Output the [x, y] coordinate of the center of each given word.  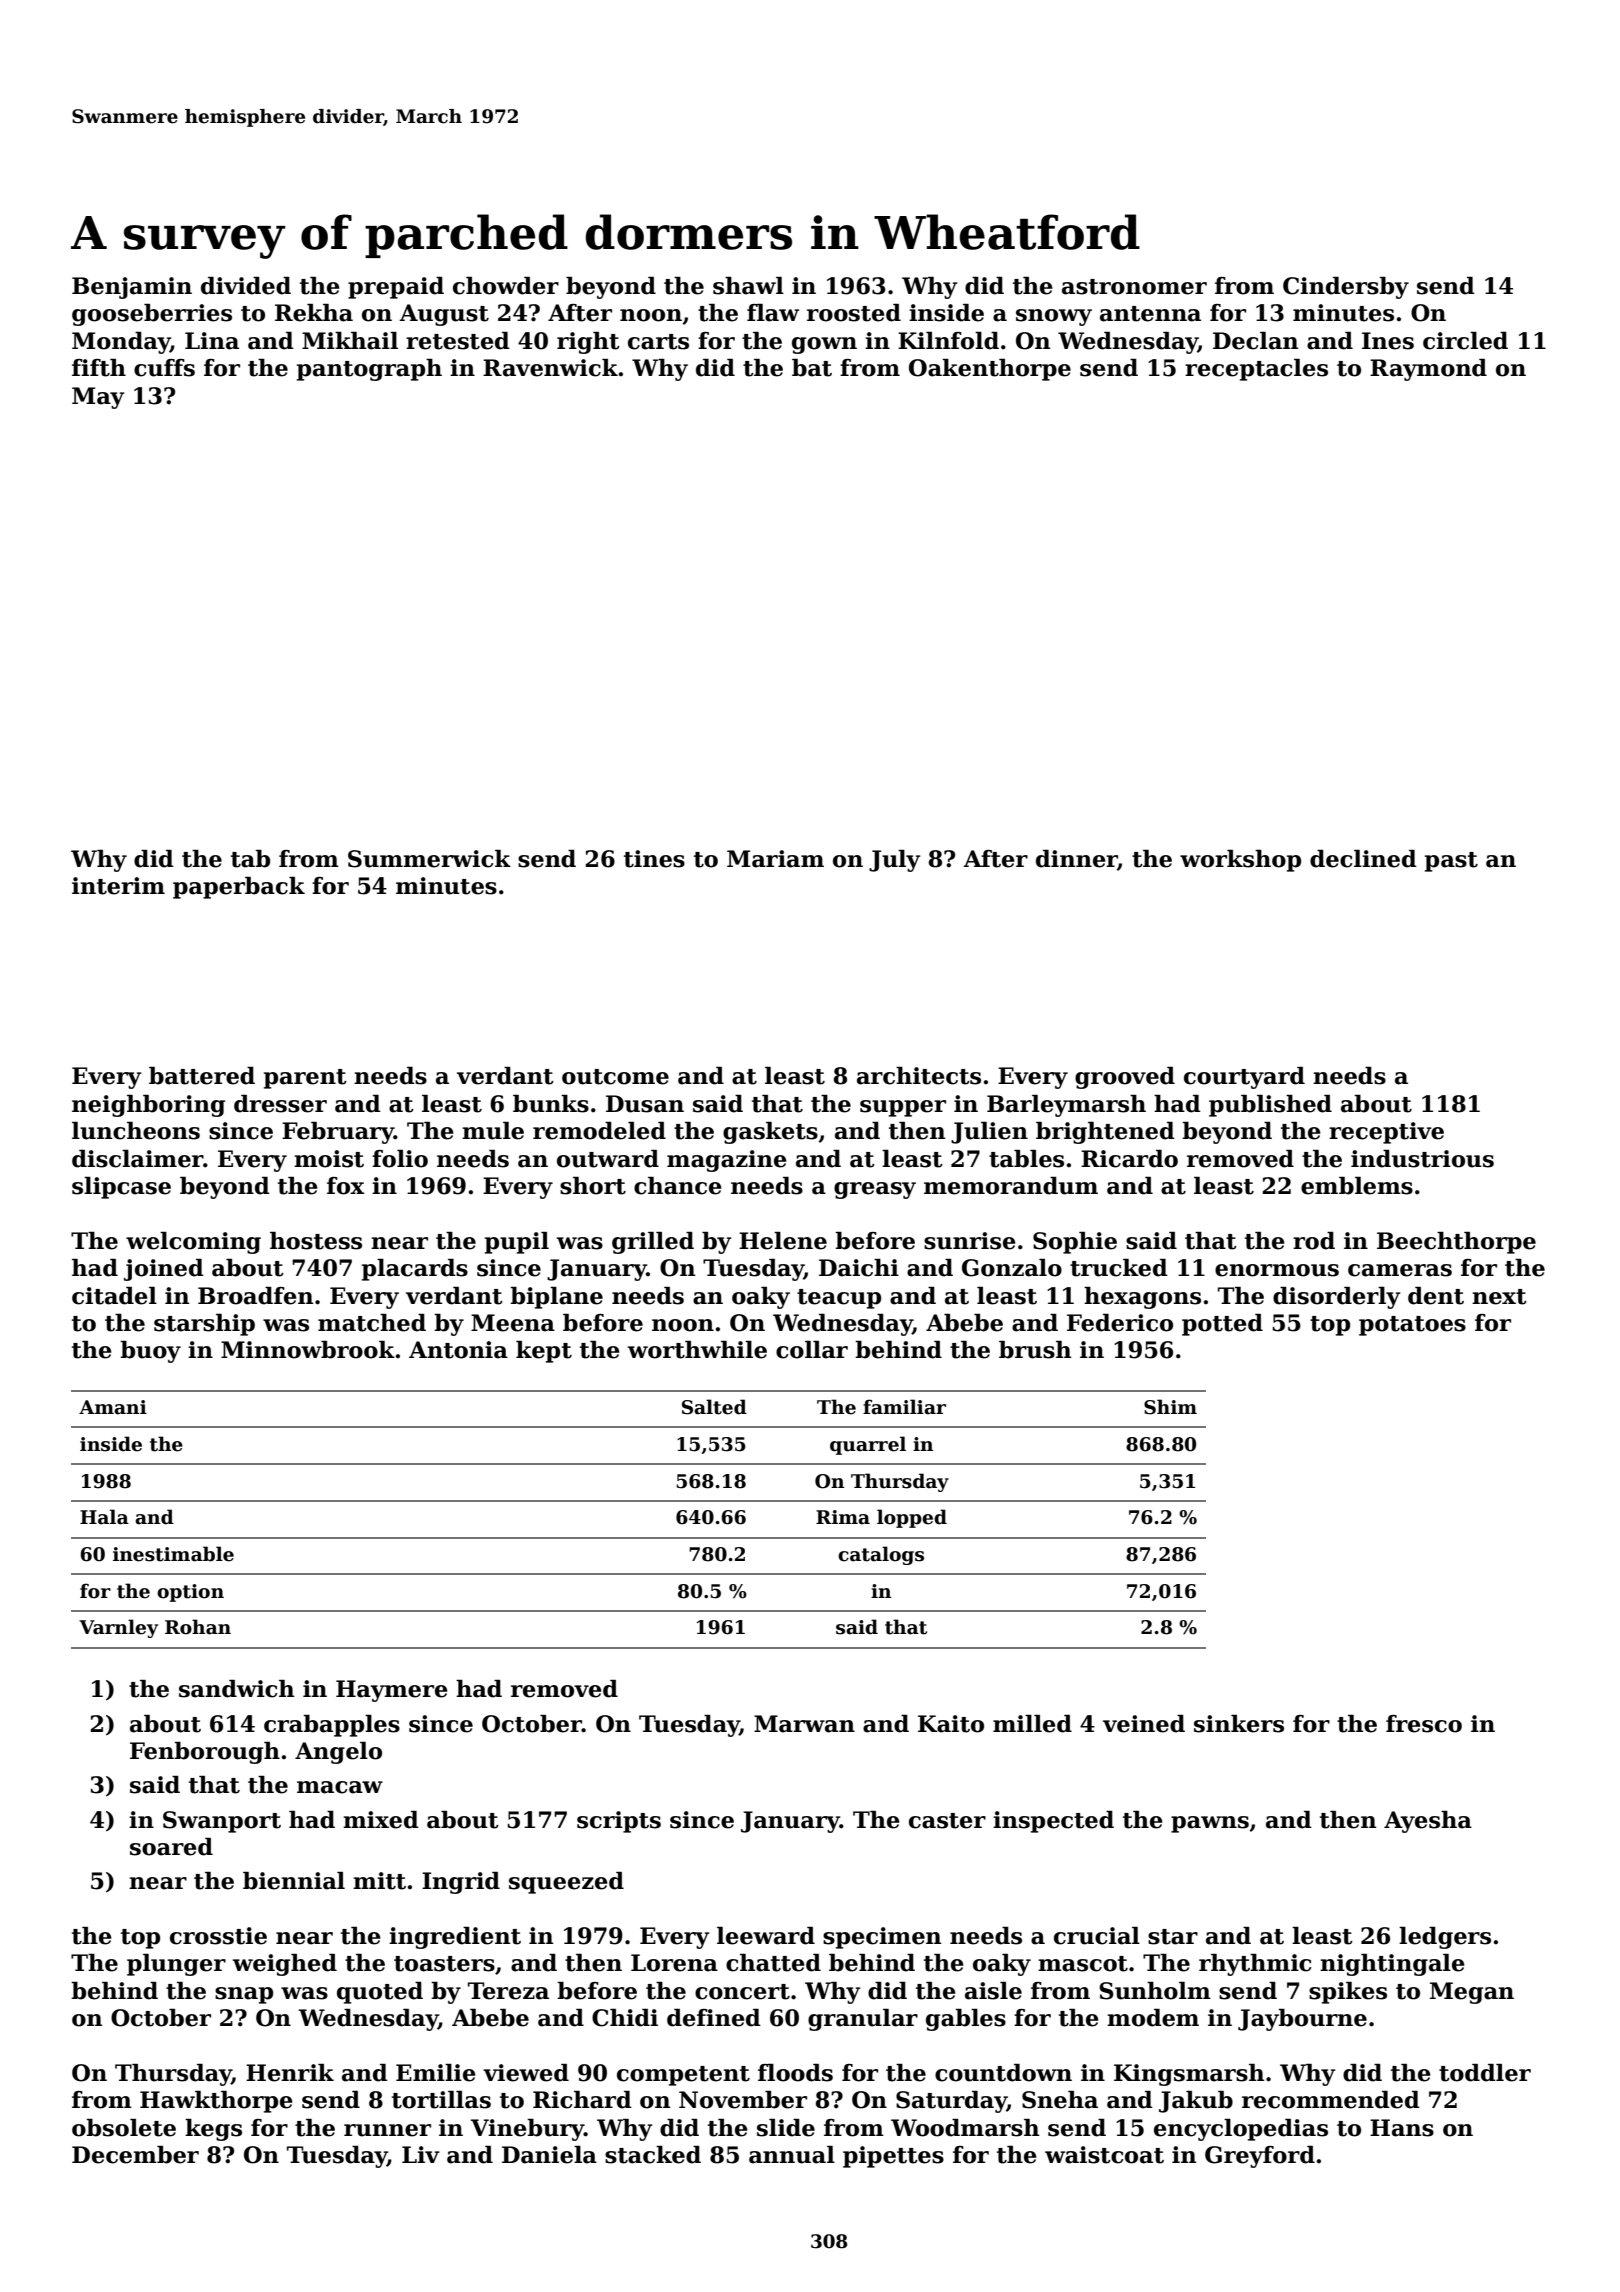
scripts [619, 1822]
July [895, 861]
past [1451, 862]
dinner [1077, 859]
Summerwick [429, 859]
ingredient [455, 1938]
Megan [1472, 1993]
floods [795, 2073]
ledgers [1445, 1938]
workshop [1240, 861]
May [98, 398]
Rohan [198, 1627]
